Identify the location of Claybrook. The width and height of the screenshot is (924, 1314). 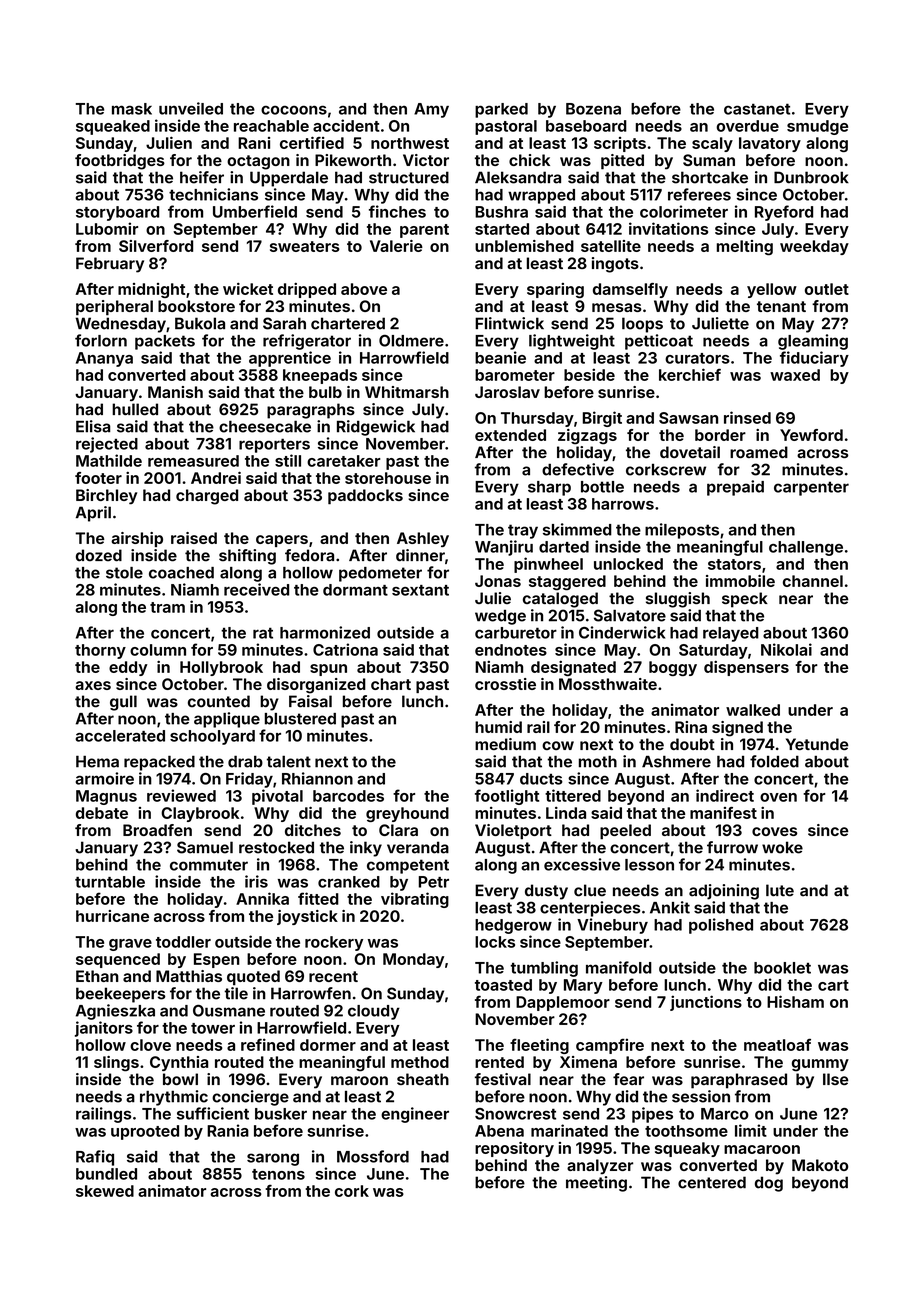
(200, 814).
